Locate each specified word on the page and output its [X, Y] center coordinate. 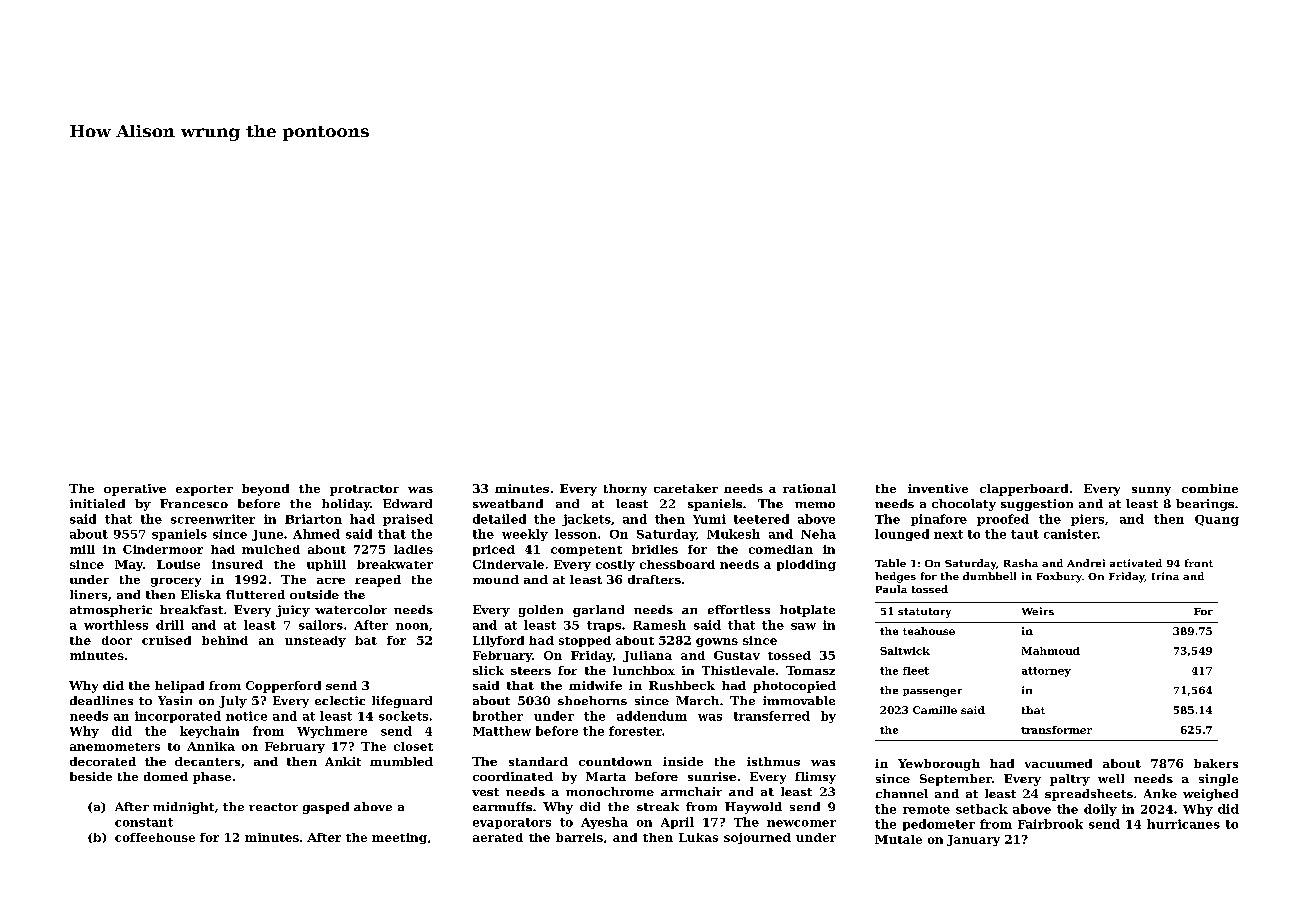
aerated [498, 837]
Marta [606, 776]
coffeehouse [155, 837]
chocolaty [964, 505]
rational [809, 488]
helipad [179, 687]
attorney [1046, 672]
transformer [1056, 730]
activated [1136, 563]
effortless [739, 609]
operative [135, 490]
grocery [176, 582]
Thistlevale [738, 670]
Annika [211, 746]
